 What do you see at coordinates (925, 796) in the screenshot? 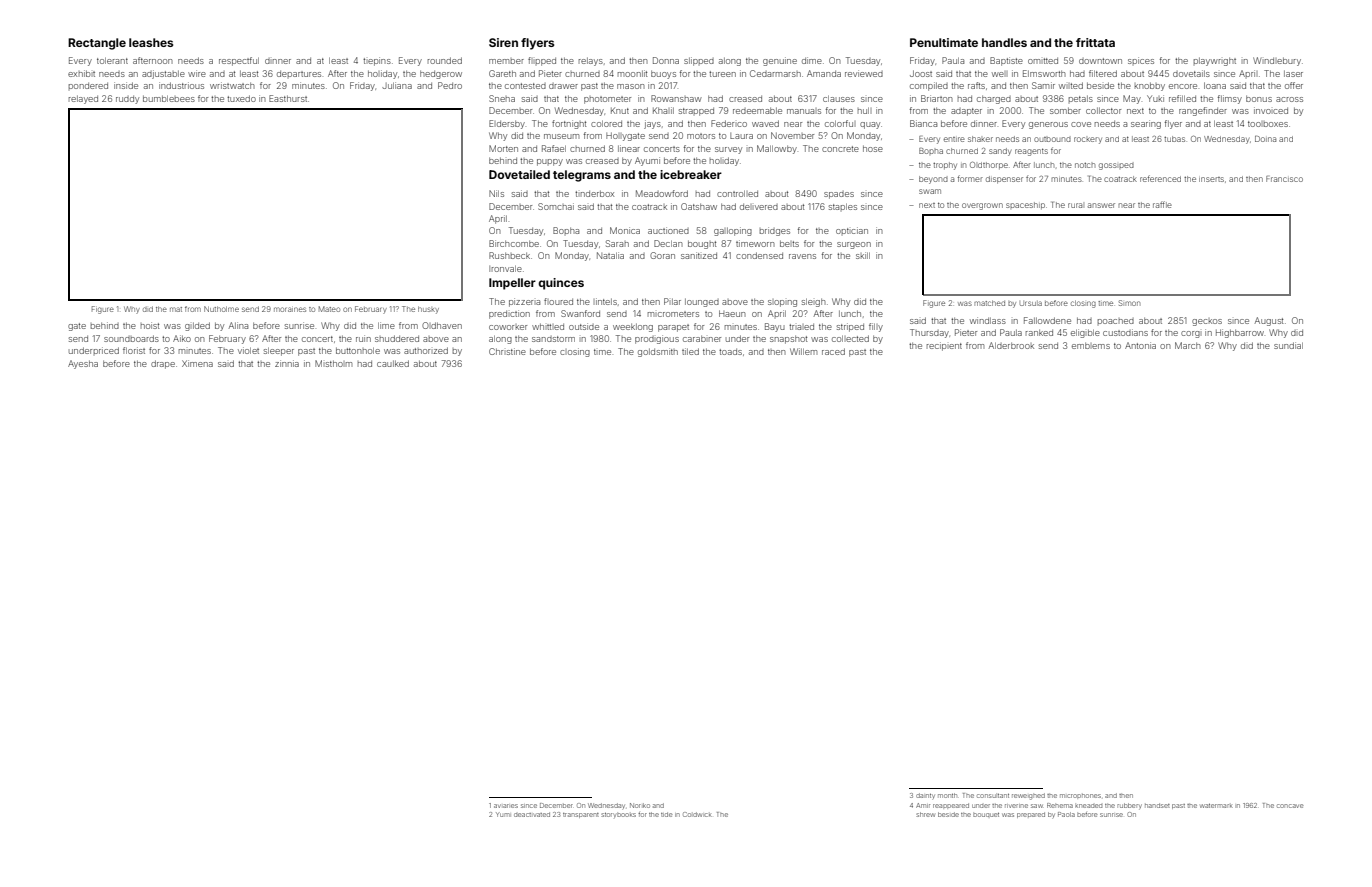
I see `dainty` at bounding box center [925, 796].
